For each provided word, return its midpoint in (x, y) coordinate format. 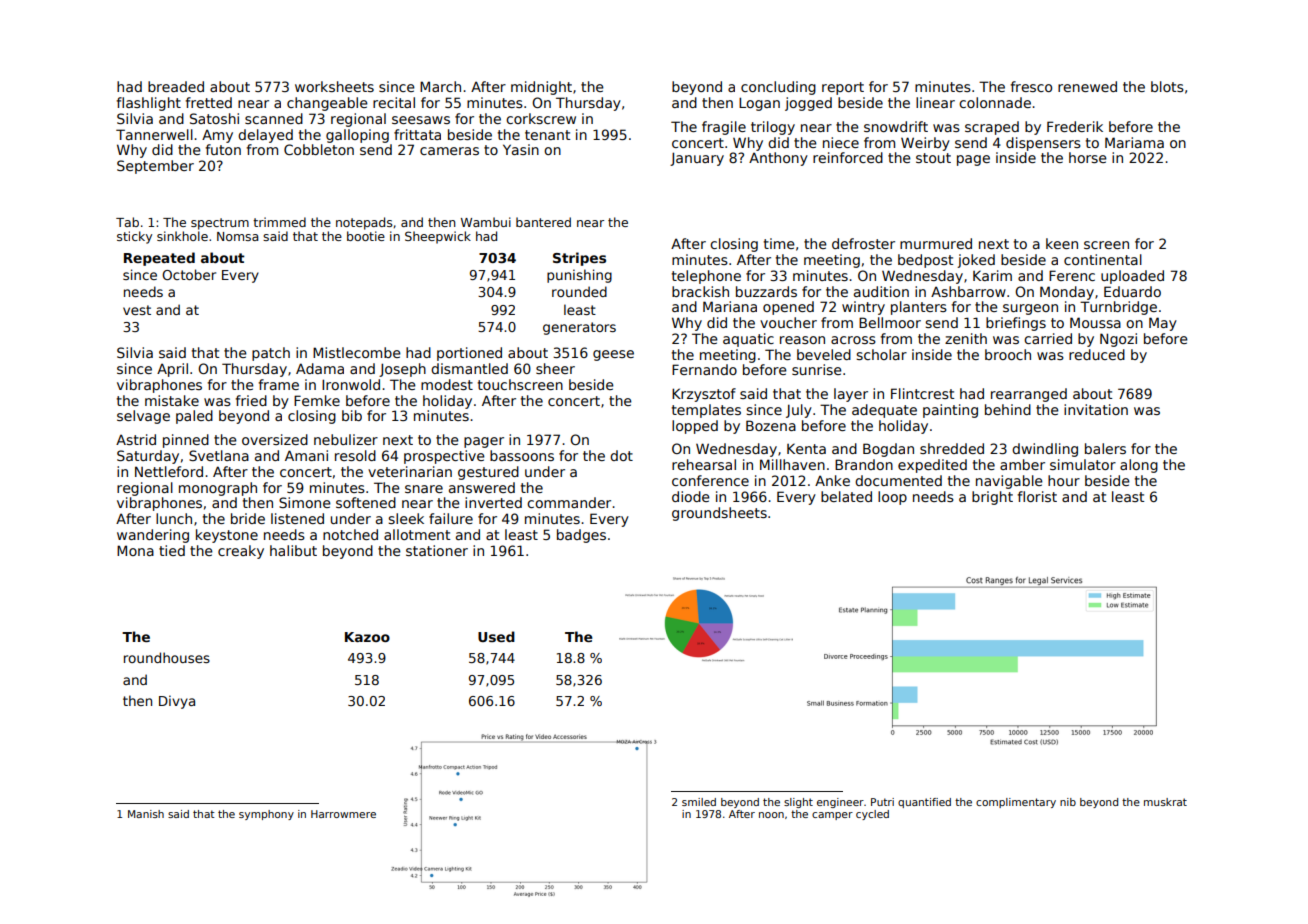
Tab (127, 222)
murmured (936, 243)
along (1139, 466)
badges (581, 536)
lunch (174, 518)
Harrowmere (343, 814)
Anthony (778, 159)
